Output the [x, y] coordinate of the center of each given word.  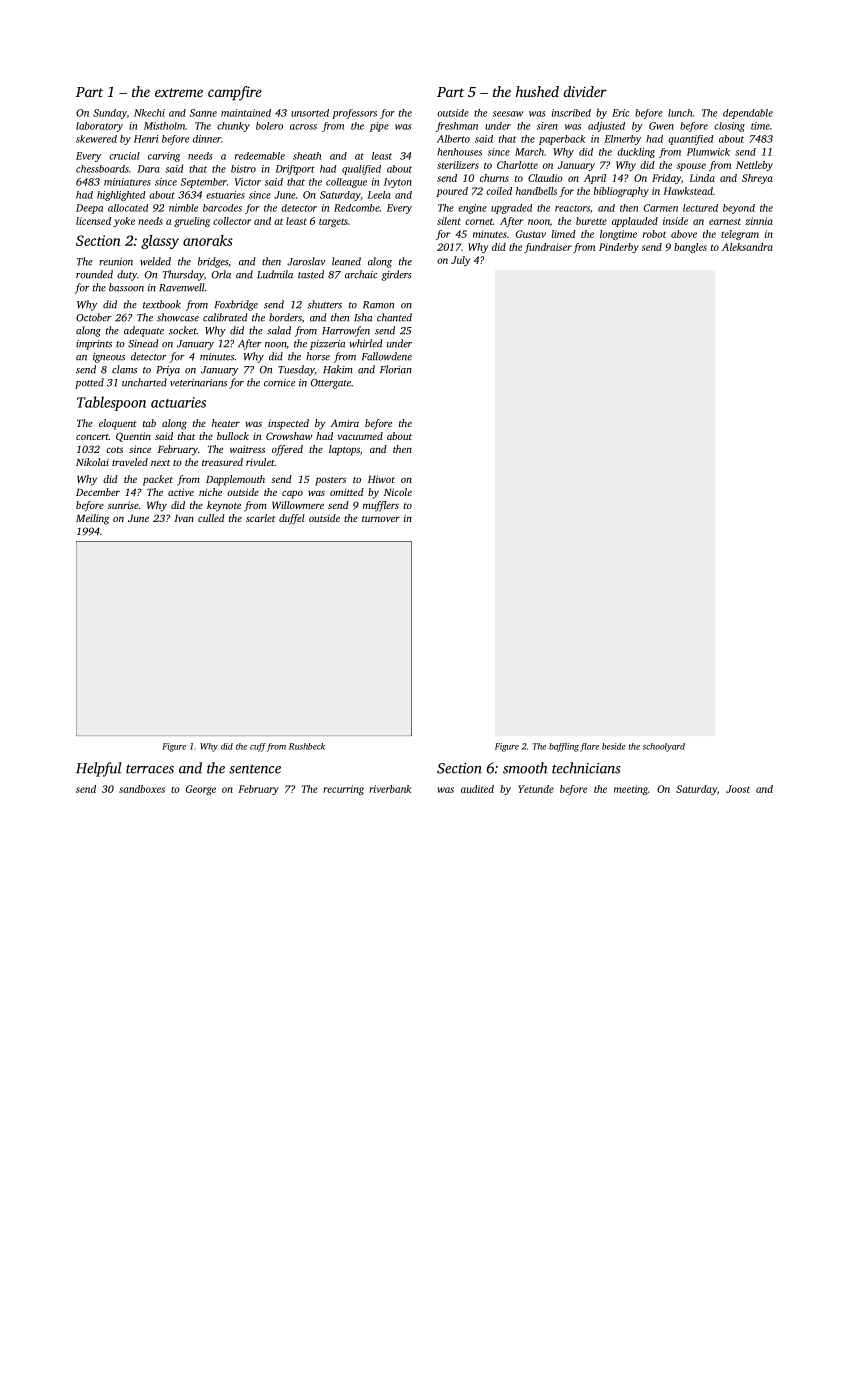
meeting [631, 790]
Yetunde [536, 789]
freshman [457, 127]
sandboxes [142, 789]
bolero [269, 126]
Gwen [661, 126]
